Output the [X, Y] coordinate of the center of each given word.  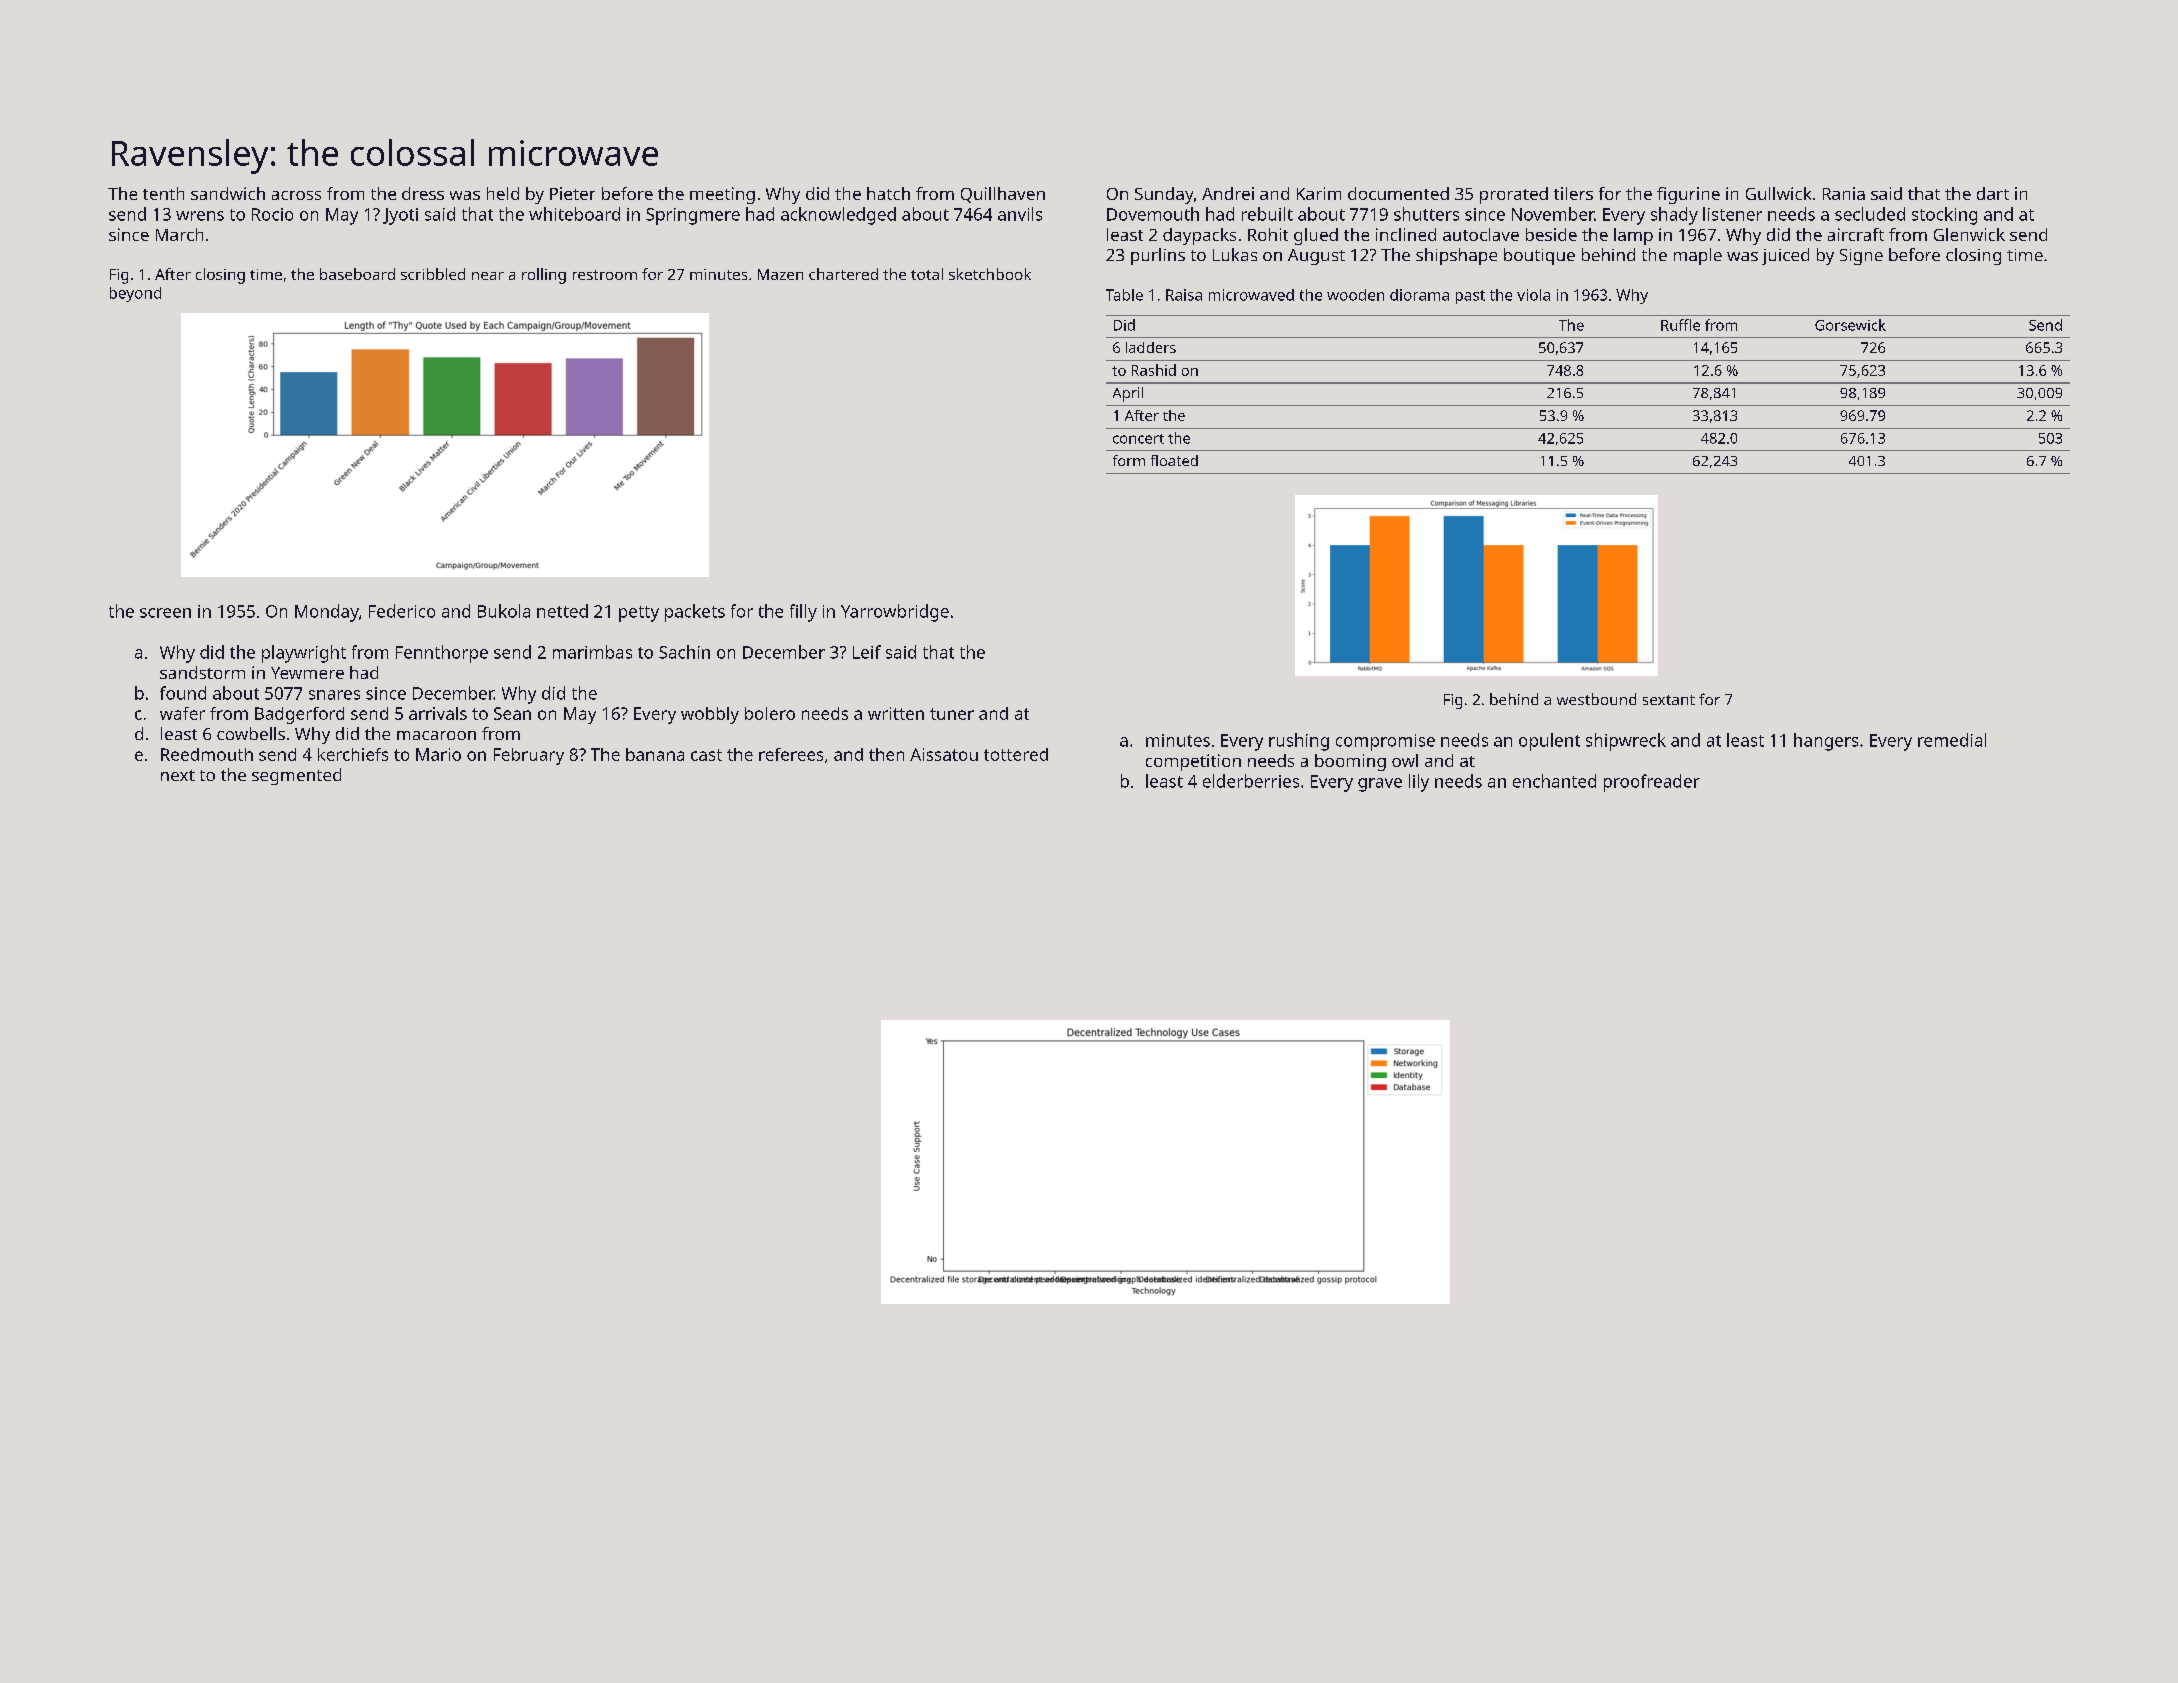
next [178, 775]
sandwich [228, 193]
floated [1174, 460]
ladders [1151, 347]
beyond [135, 294]
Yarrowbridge [895, 613]
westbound [1596, 699]
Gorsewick [1850, 325]
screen [165, 613]
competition [1193, 762]
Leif [867, 652]
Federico [402, 611]
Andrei [1228, 193]
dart [1993, 193]
